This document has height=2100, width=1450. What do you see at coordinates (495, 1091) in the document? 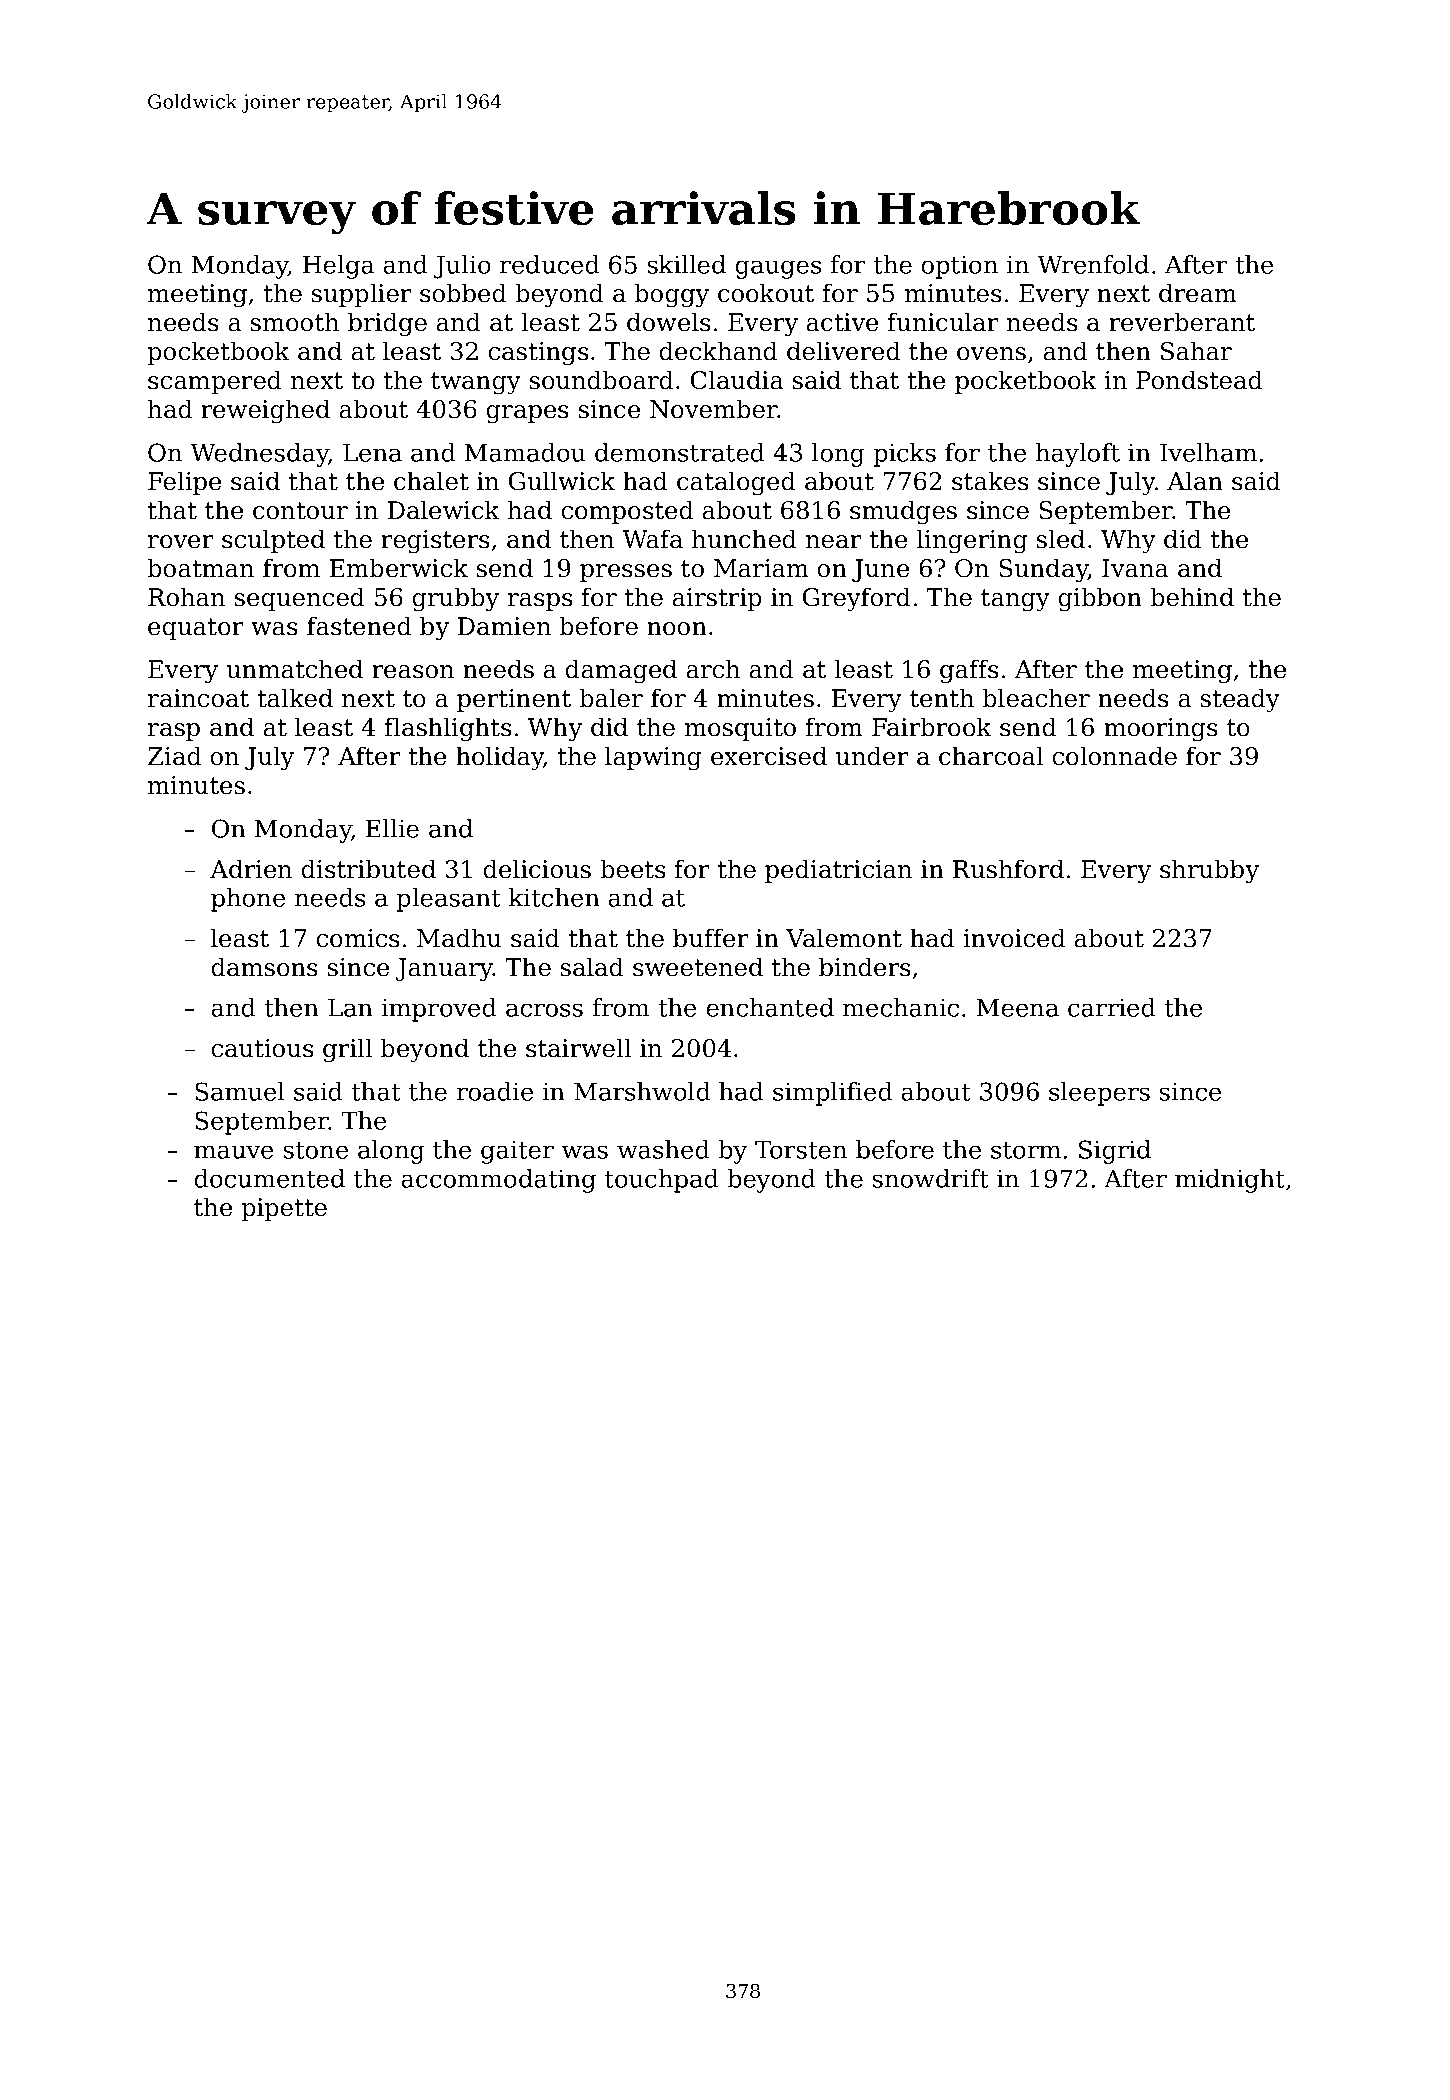
I see `roadie` at bounding box center [495, 1091].
